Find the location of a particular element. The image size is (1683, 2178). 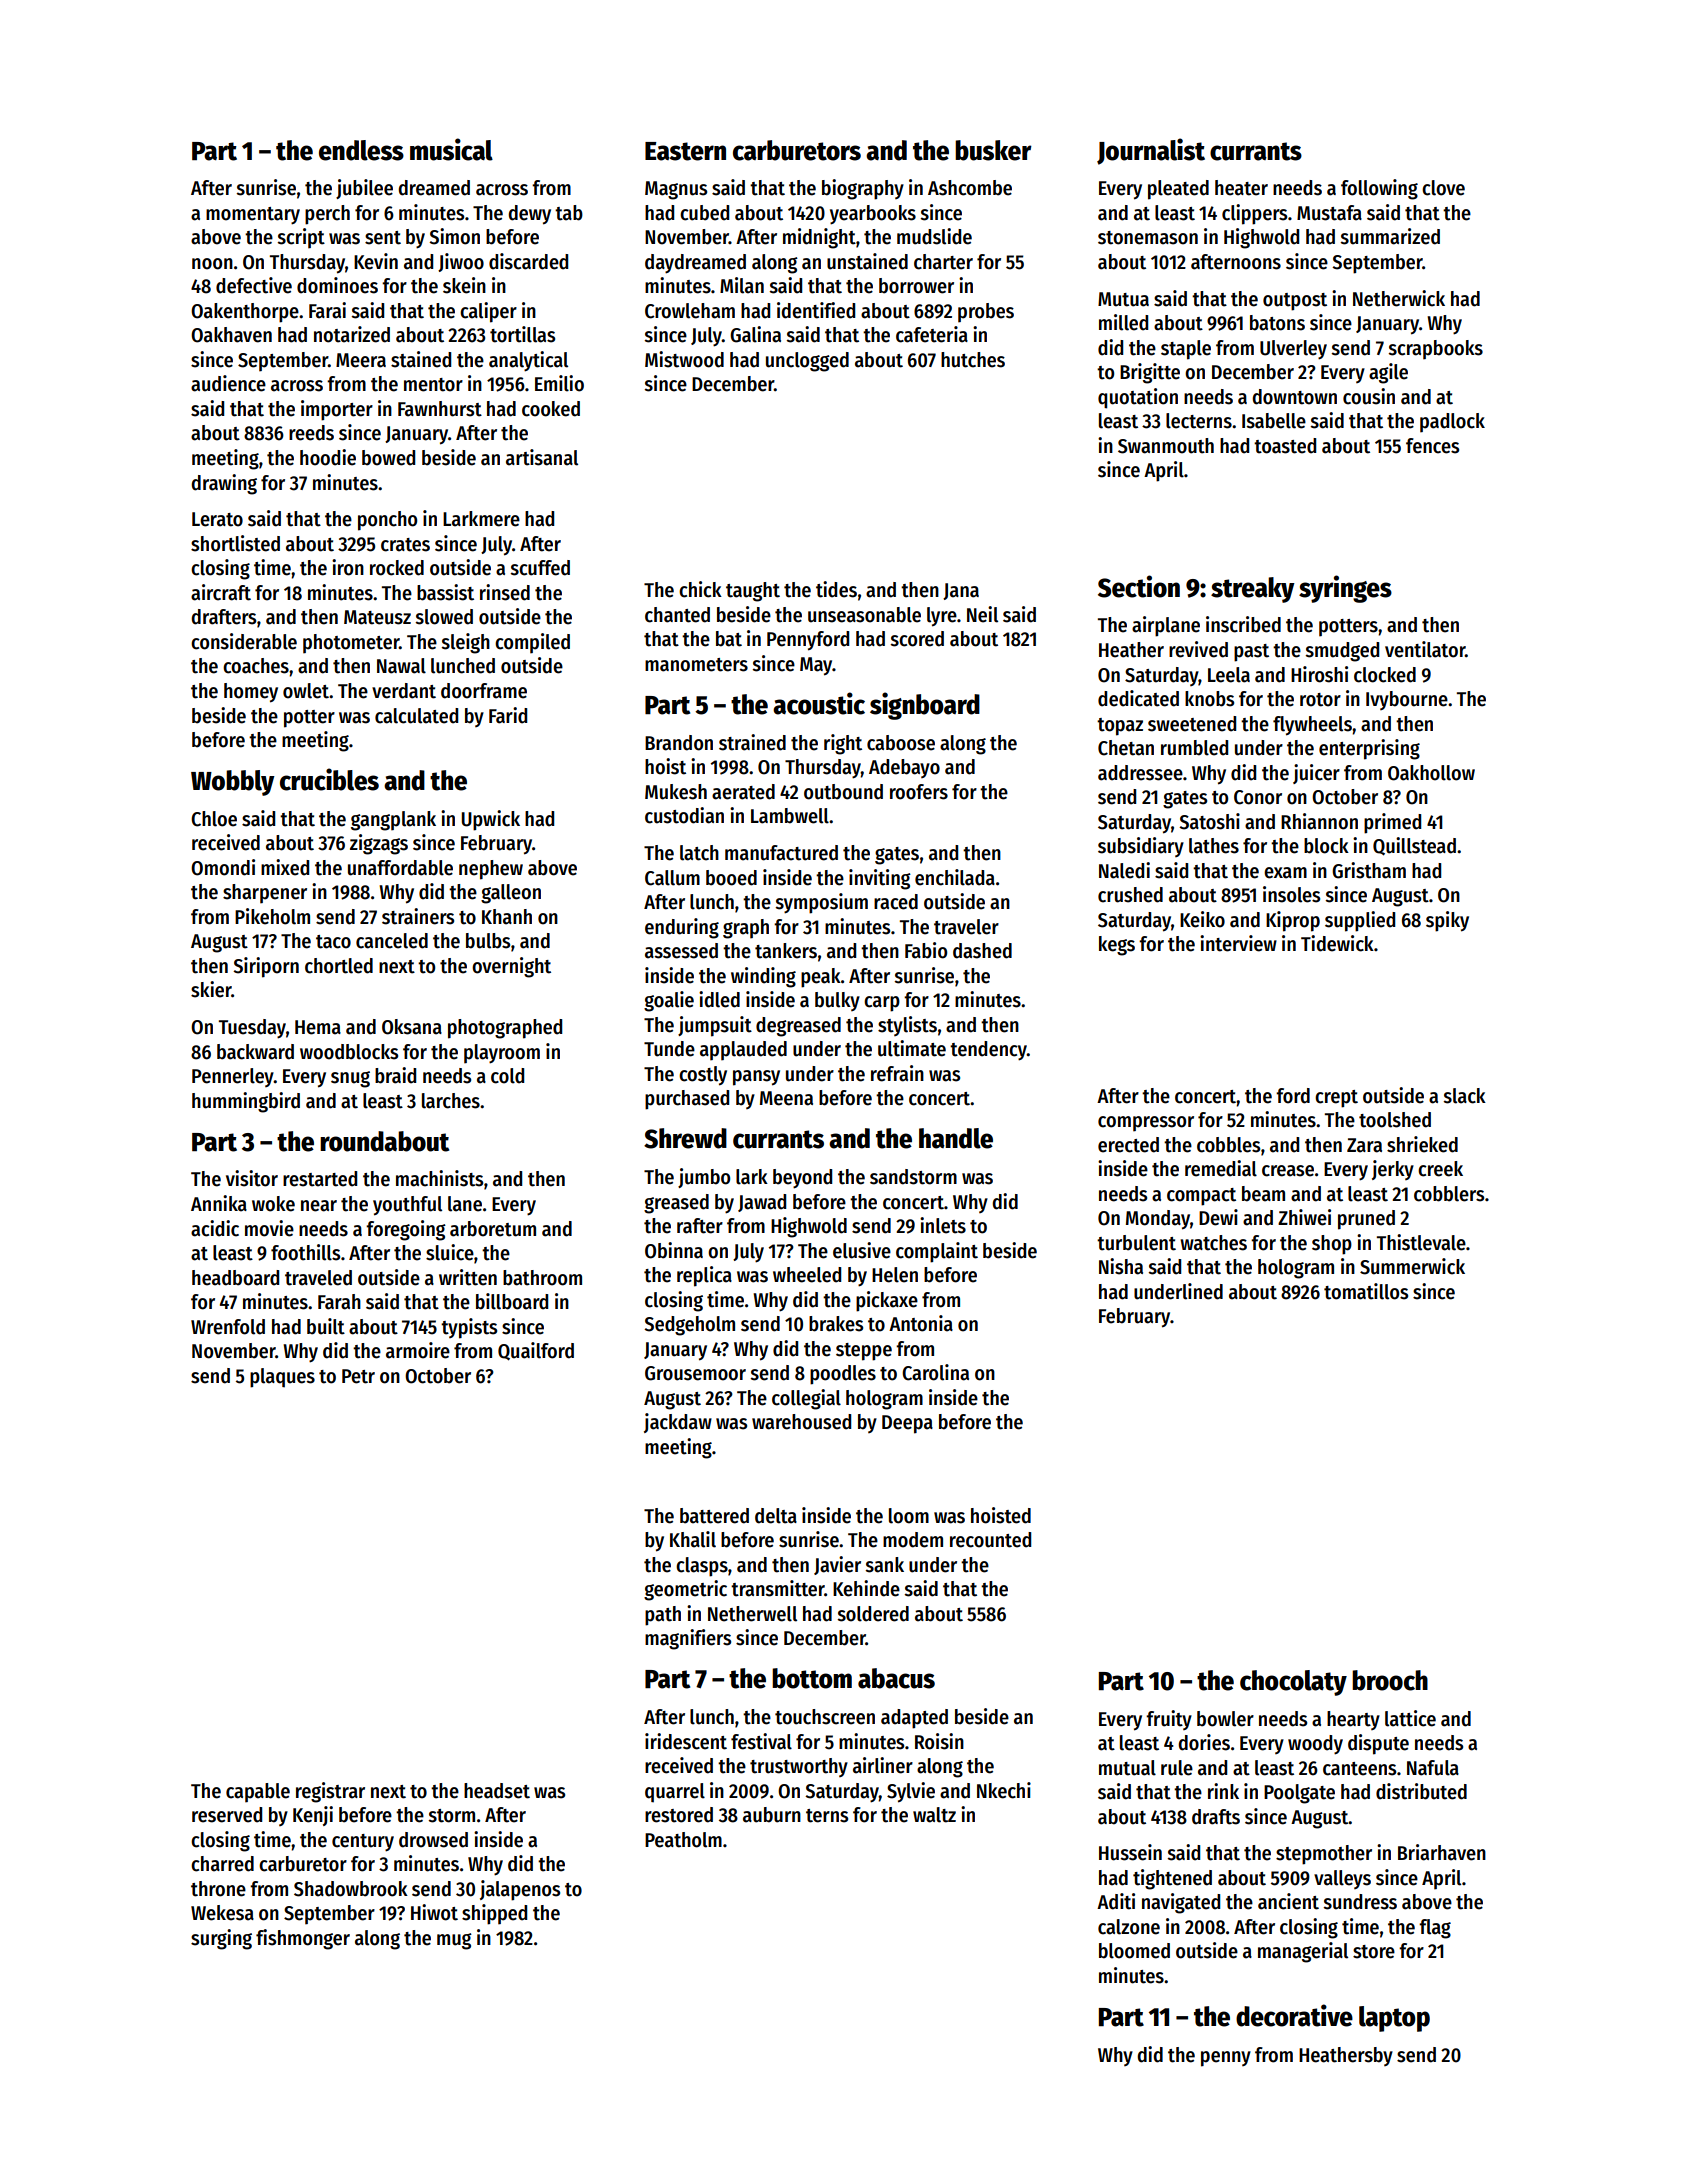

Peatholm is located at coordinates (683, 1840).
